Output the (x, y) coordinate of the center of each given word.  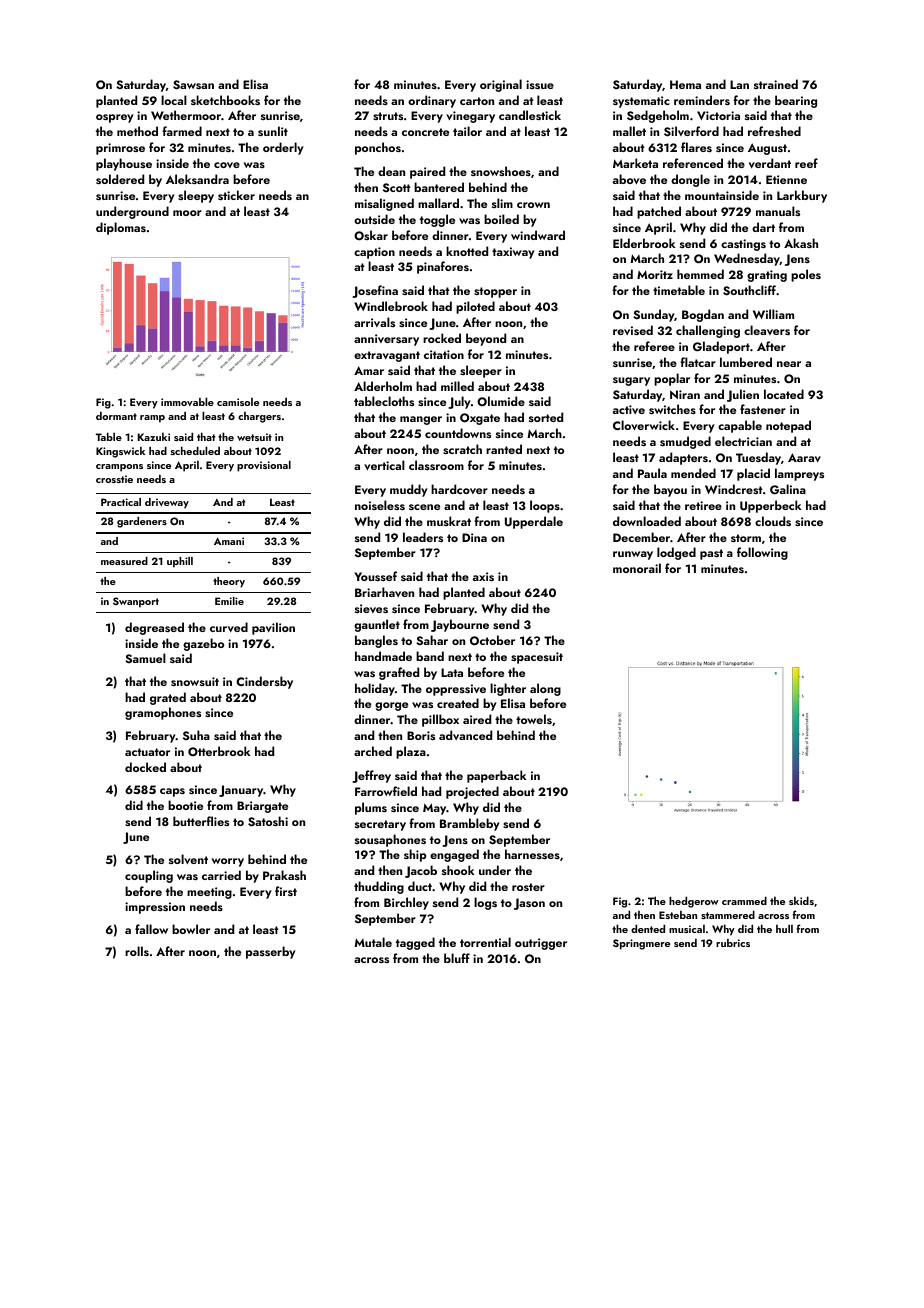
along (545, 689)
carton (477, 101)
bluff (457, 958)
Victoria (718, 115)
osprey (115, 118)
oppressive (456, 690)
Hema (685, 84)
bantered (439, 187)
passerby (271, 952)
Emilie (229, 601)
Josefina (375, 291)
